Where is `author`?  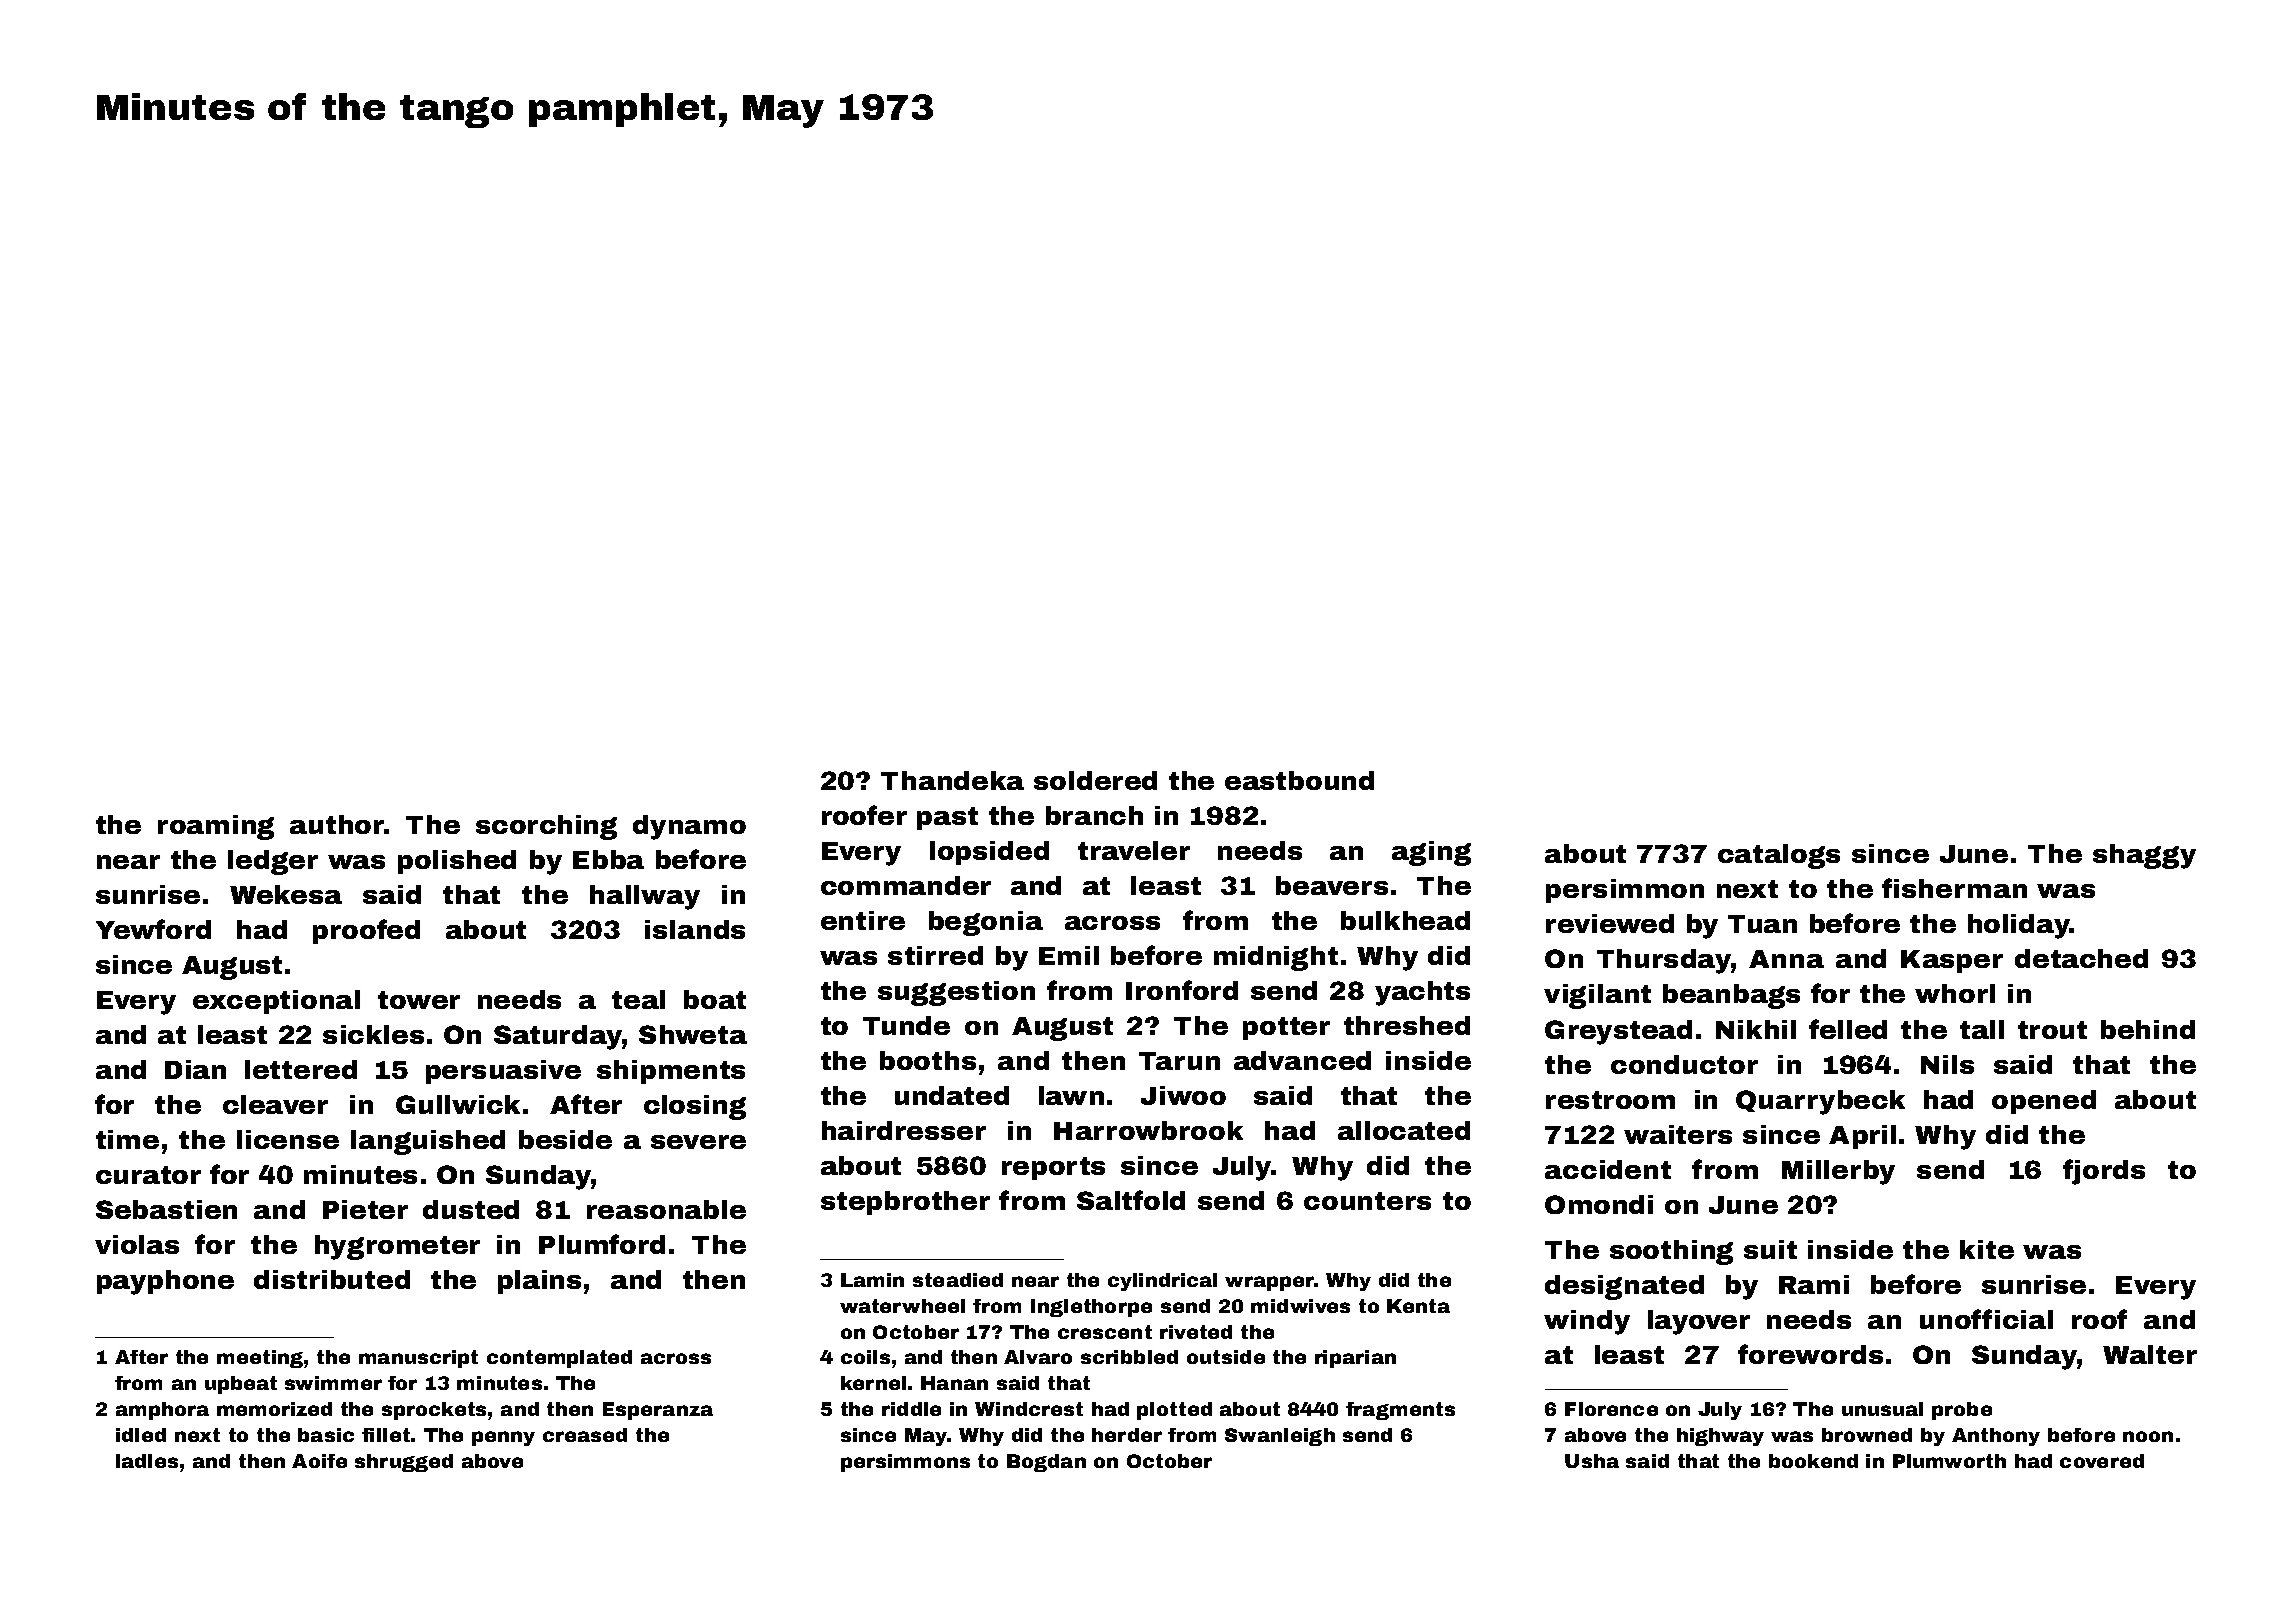
author is located at coordinates (337, 824).
